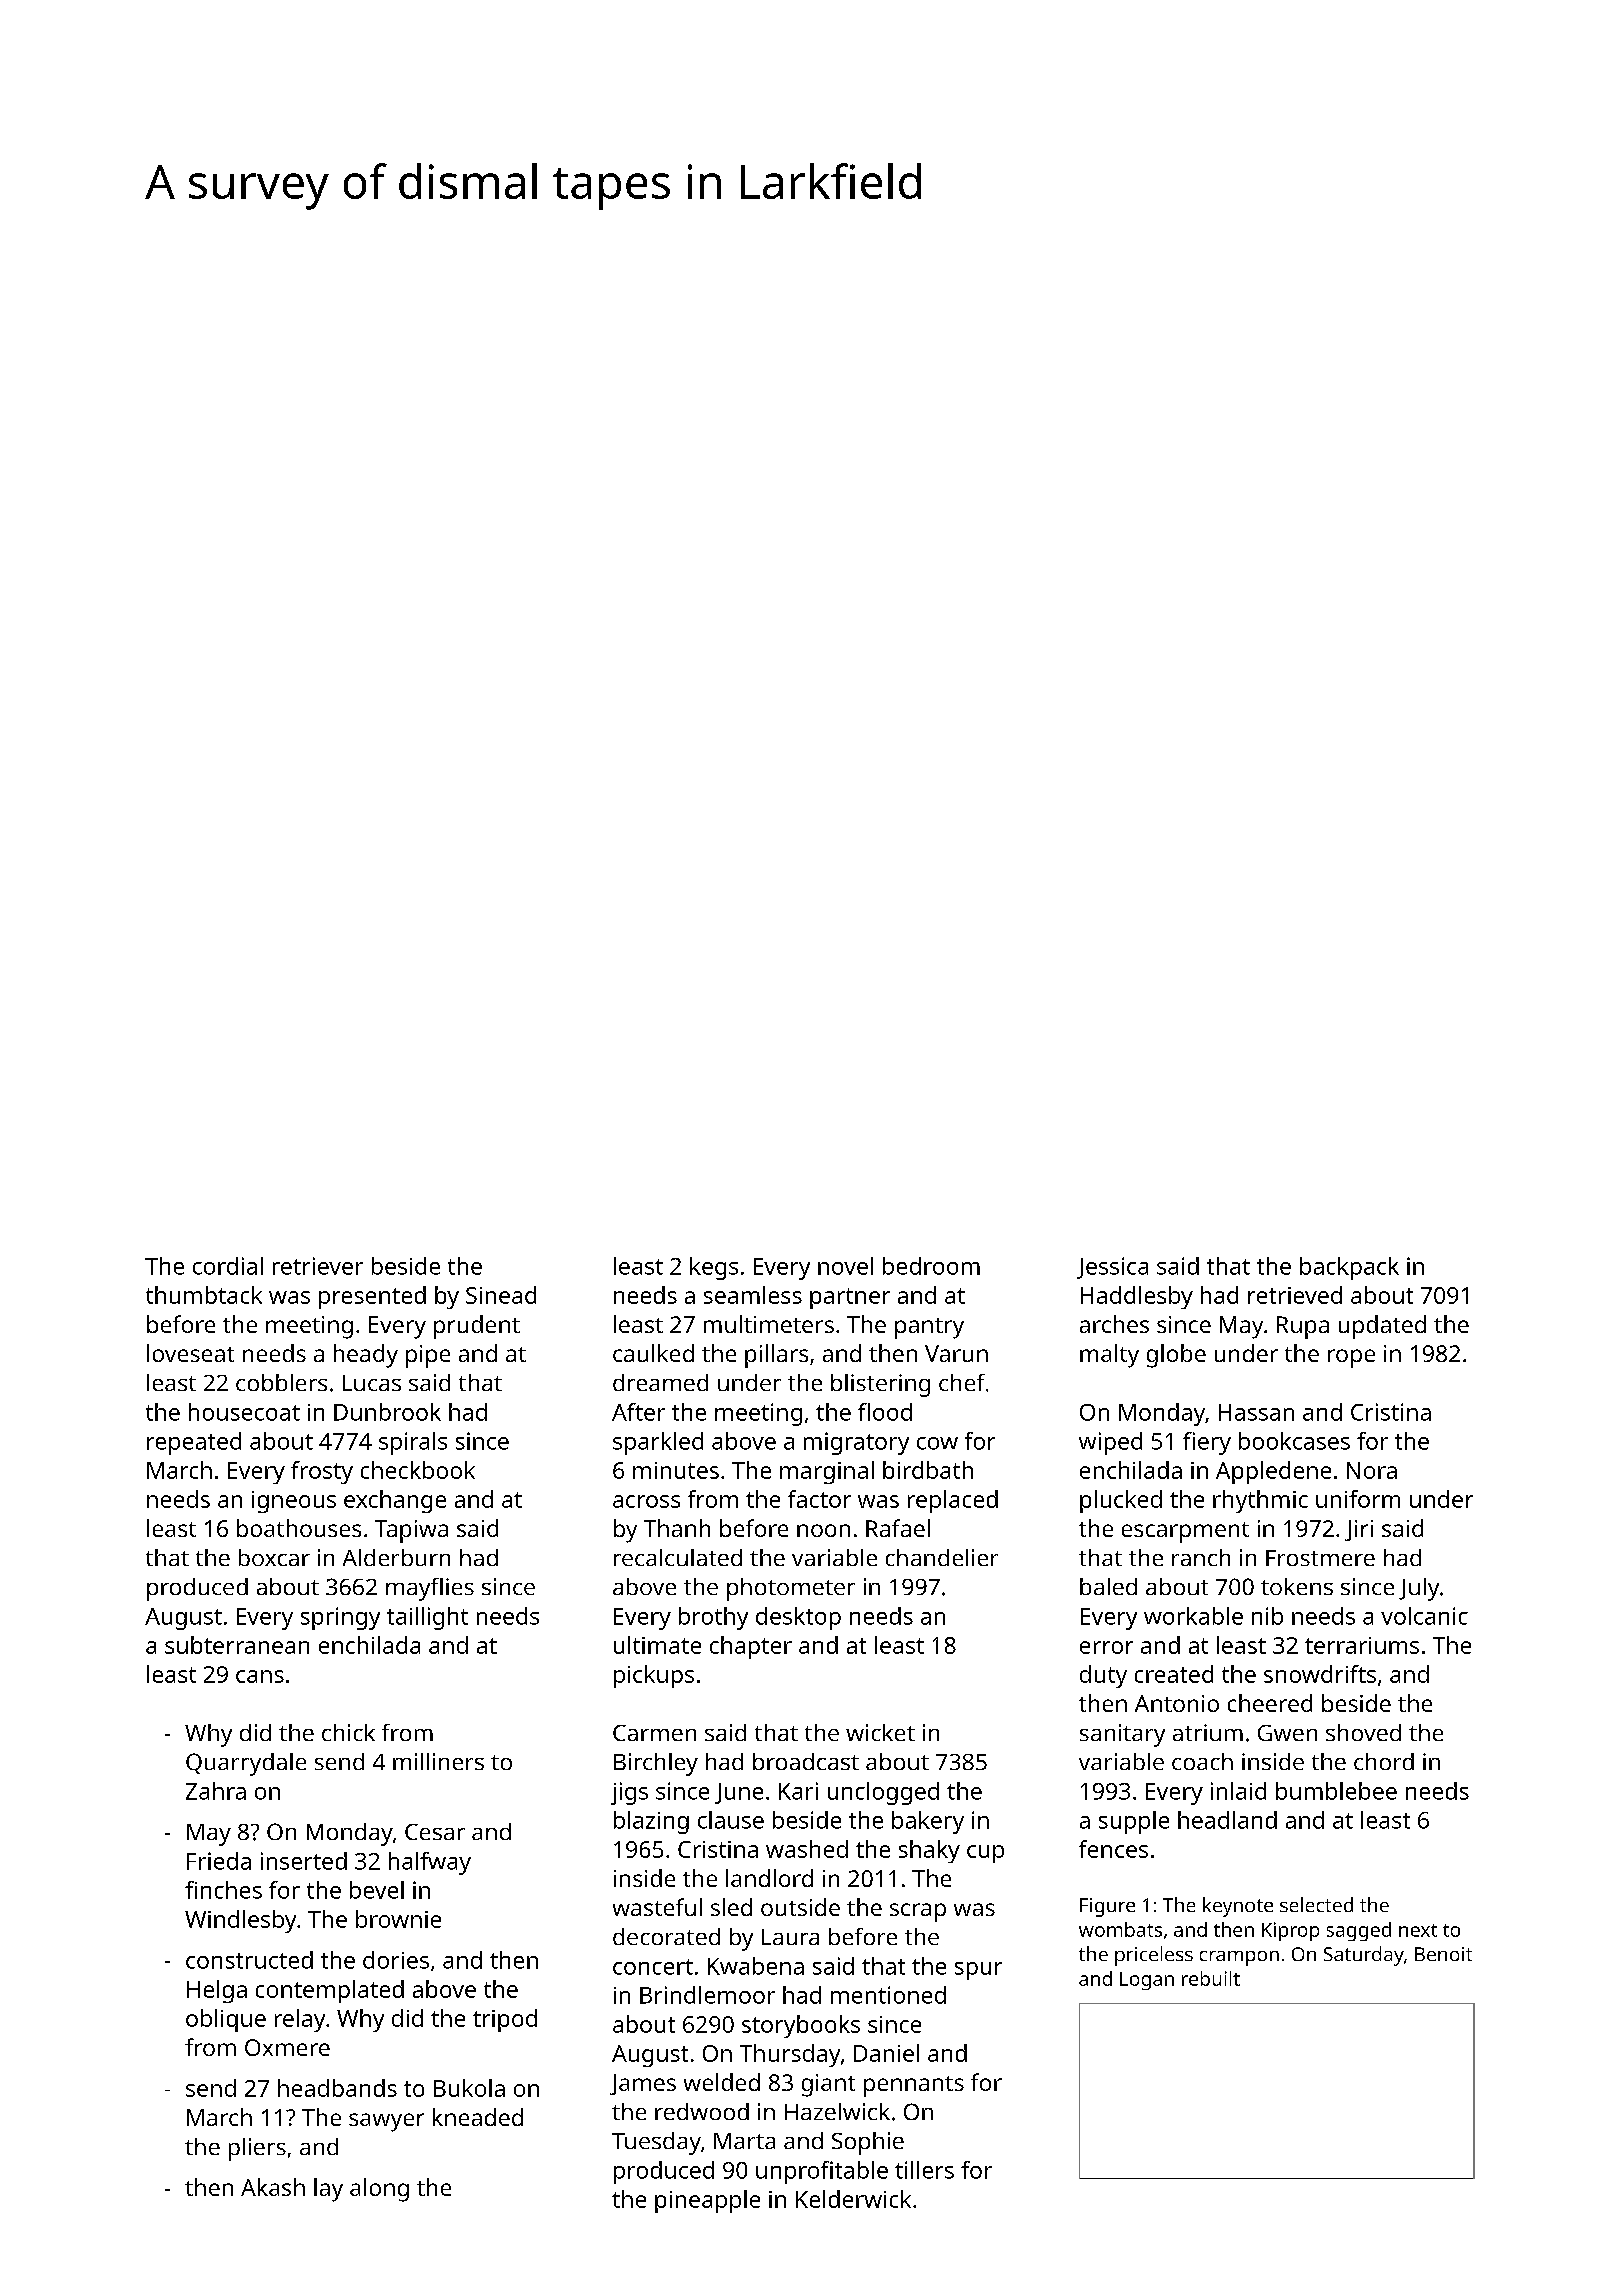  I want to click on Saturday, so click(1364, 1956).
